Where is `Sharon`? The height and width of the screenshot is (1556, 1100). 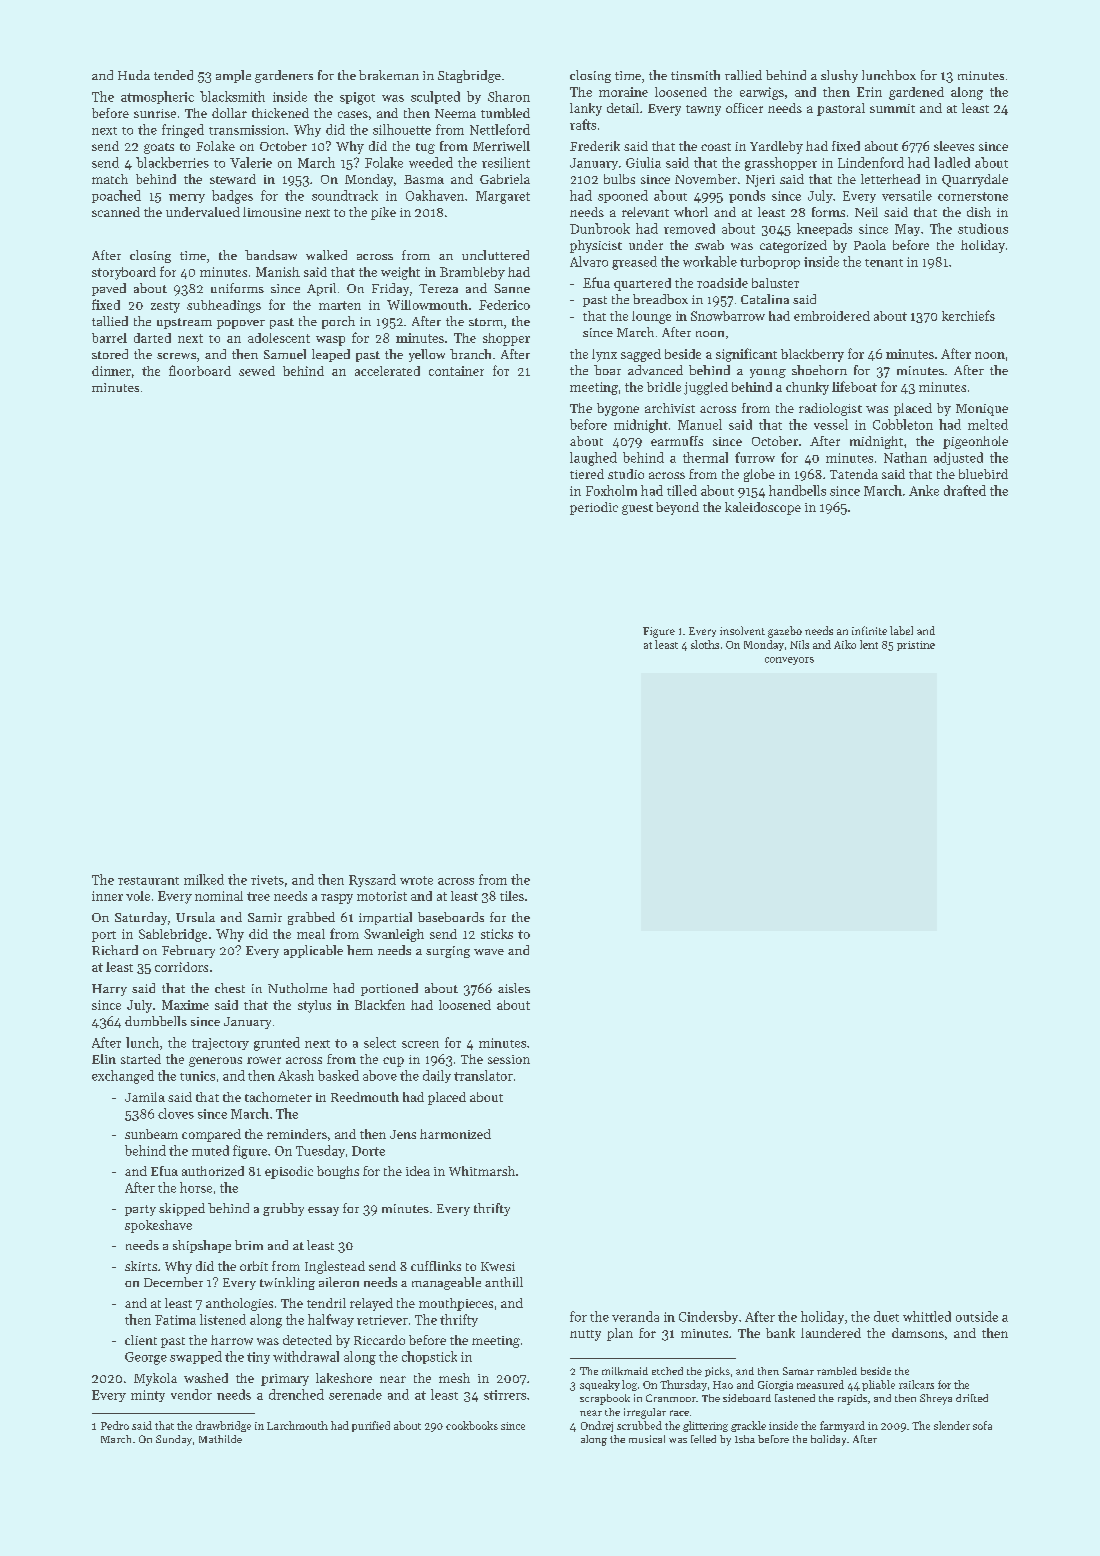
Sharon is located at coordinates (509, 96).
